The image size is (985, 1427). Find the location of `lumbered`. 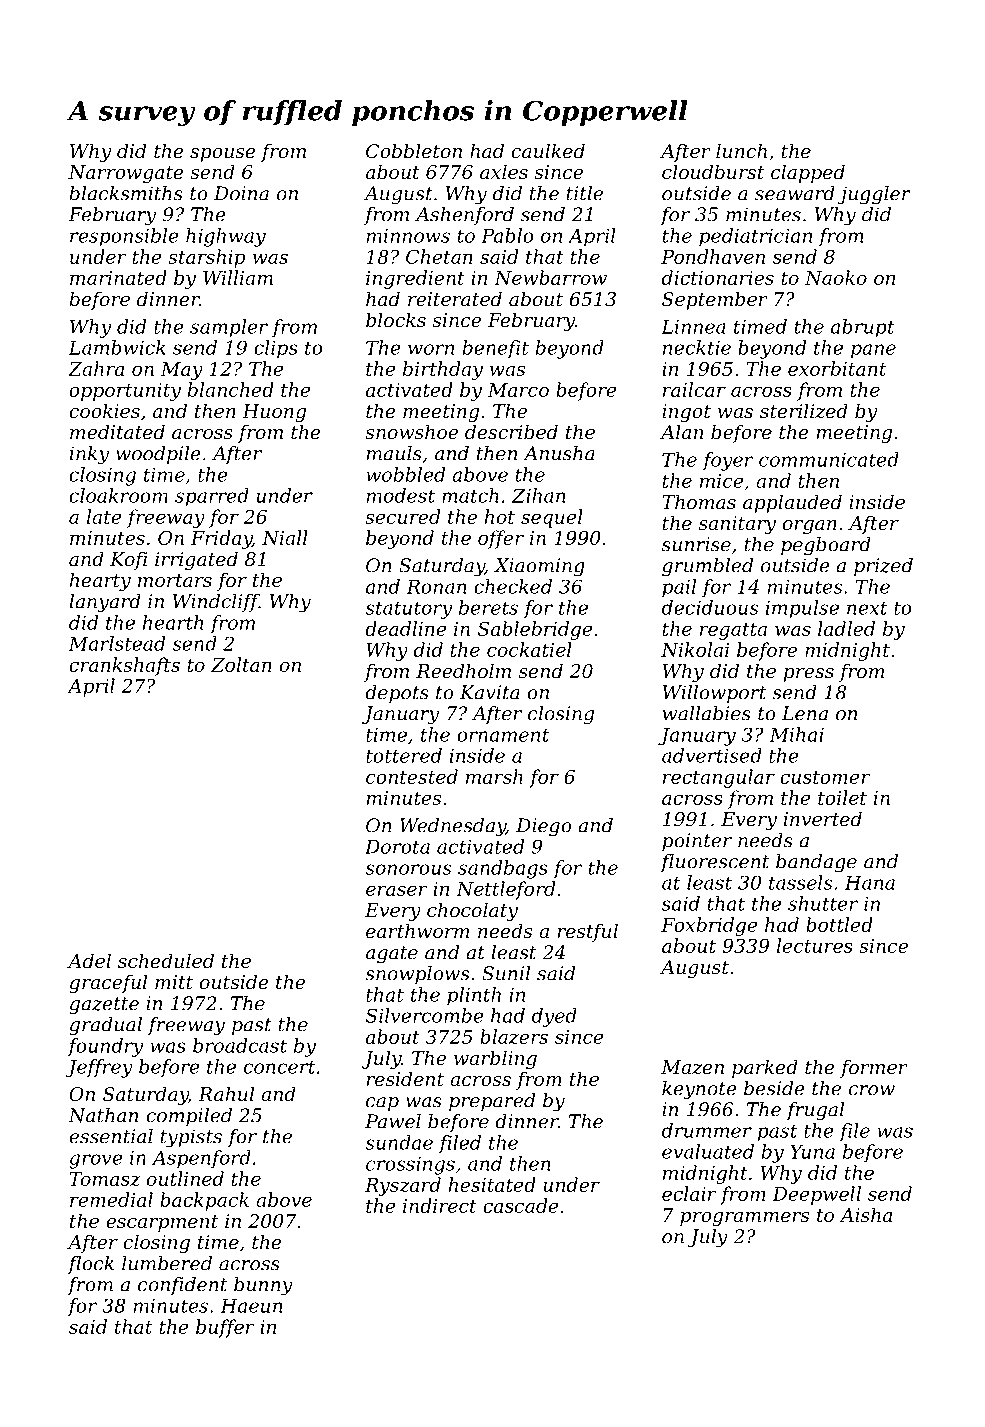

lumbered is located at coordinates (167, 1263).
